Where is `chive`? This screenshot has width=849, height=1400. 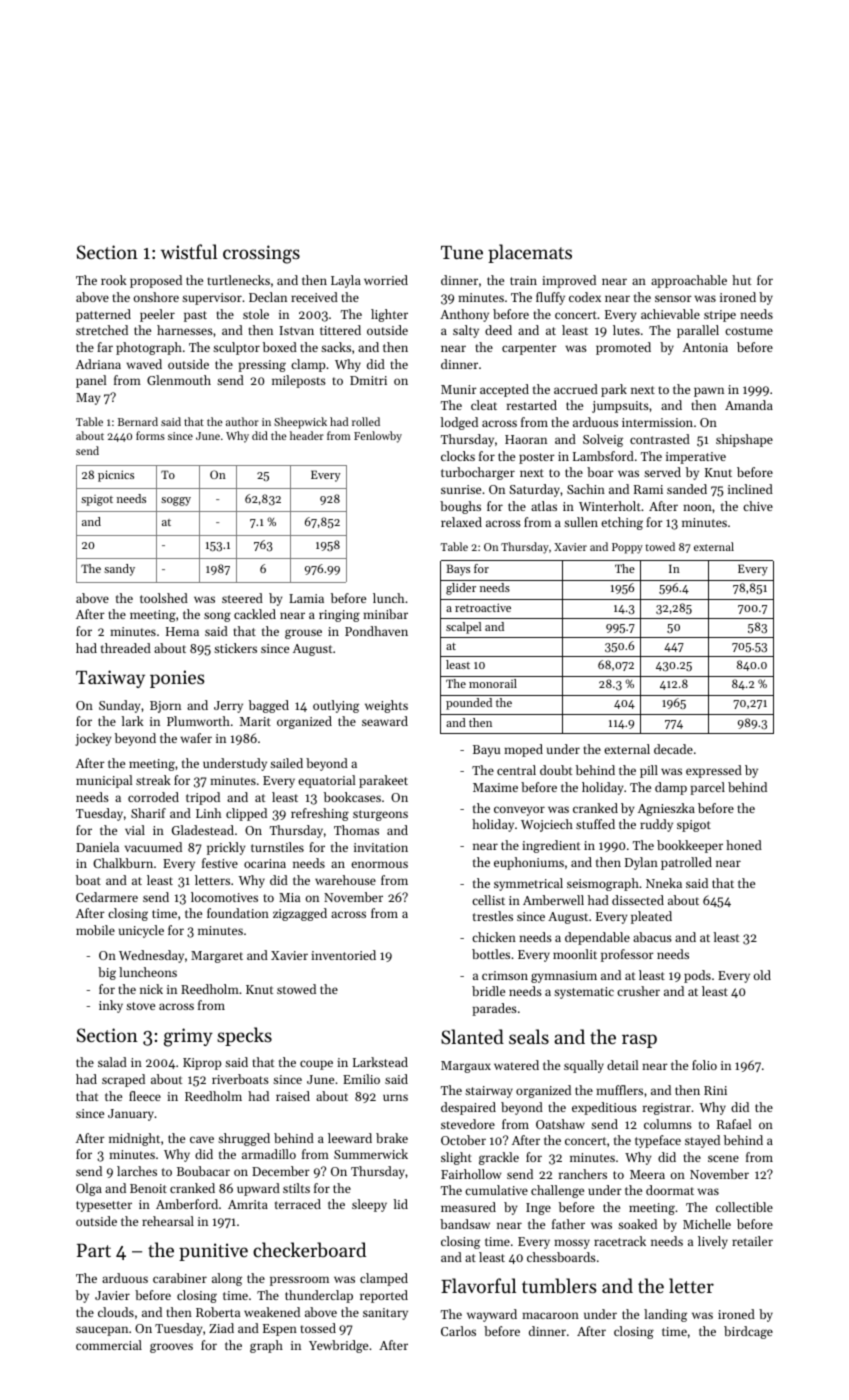
chive is located at coordinates (758, 506).
